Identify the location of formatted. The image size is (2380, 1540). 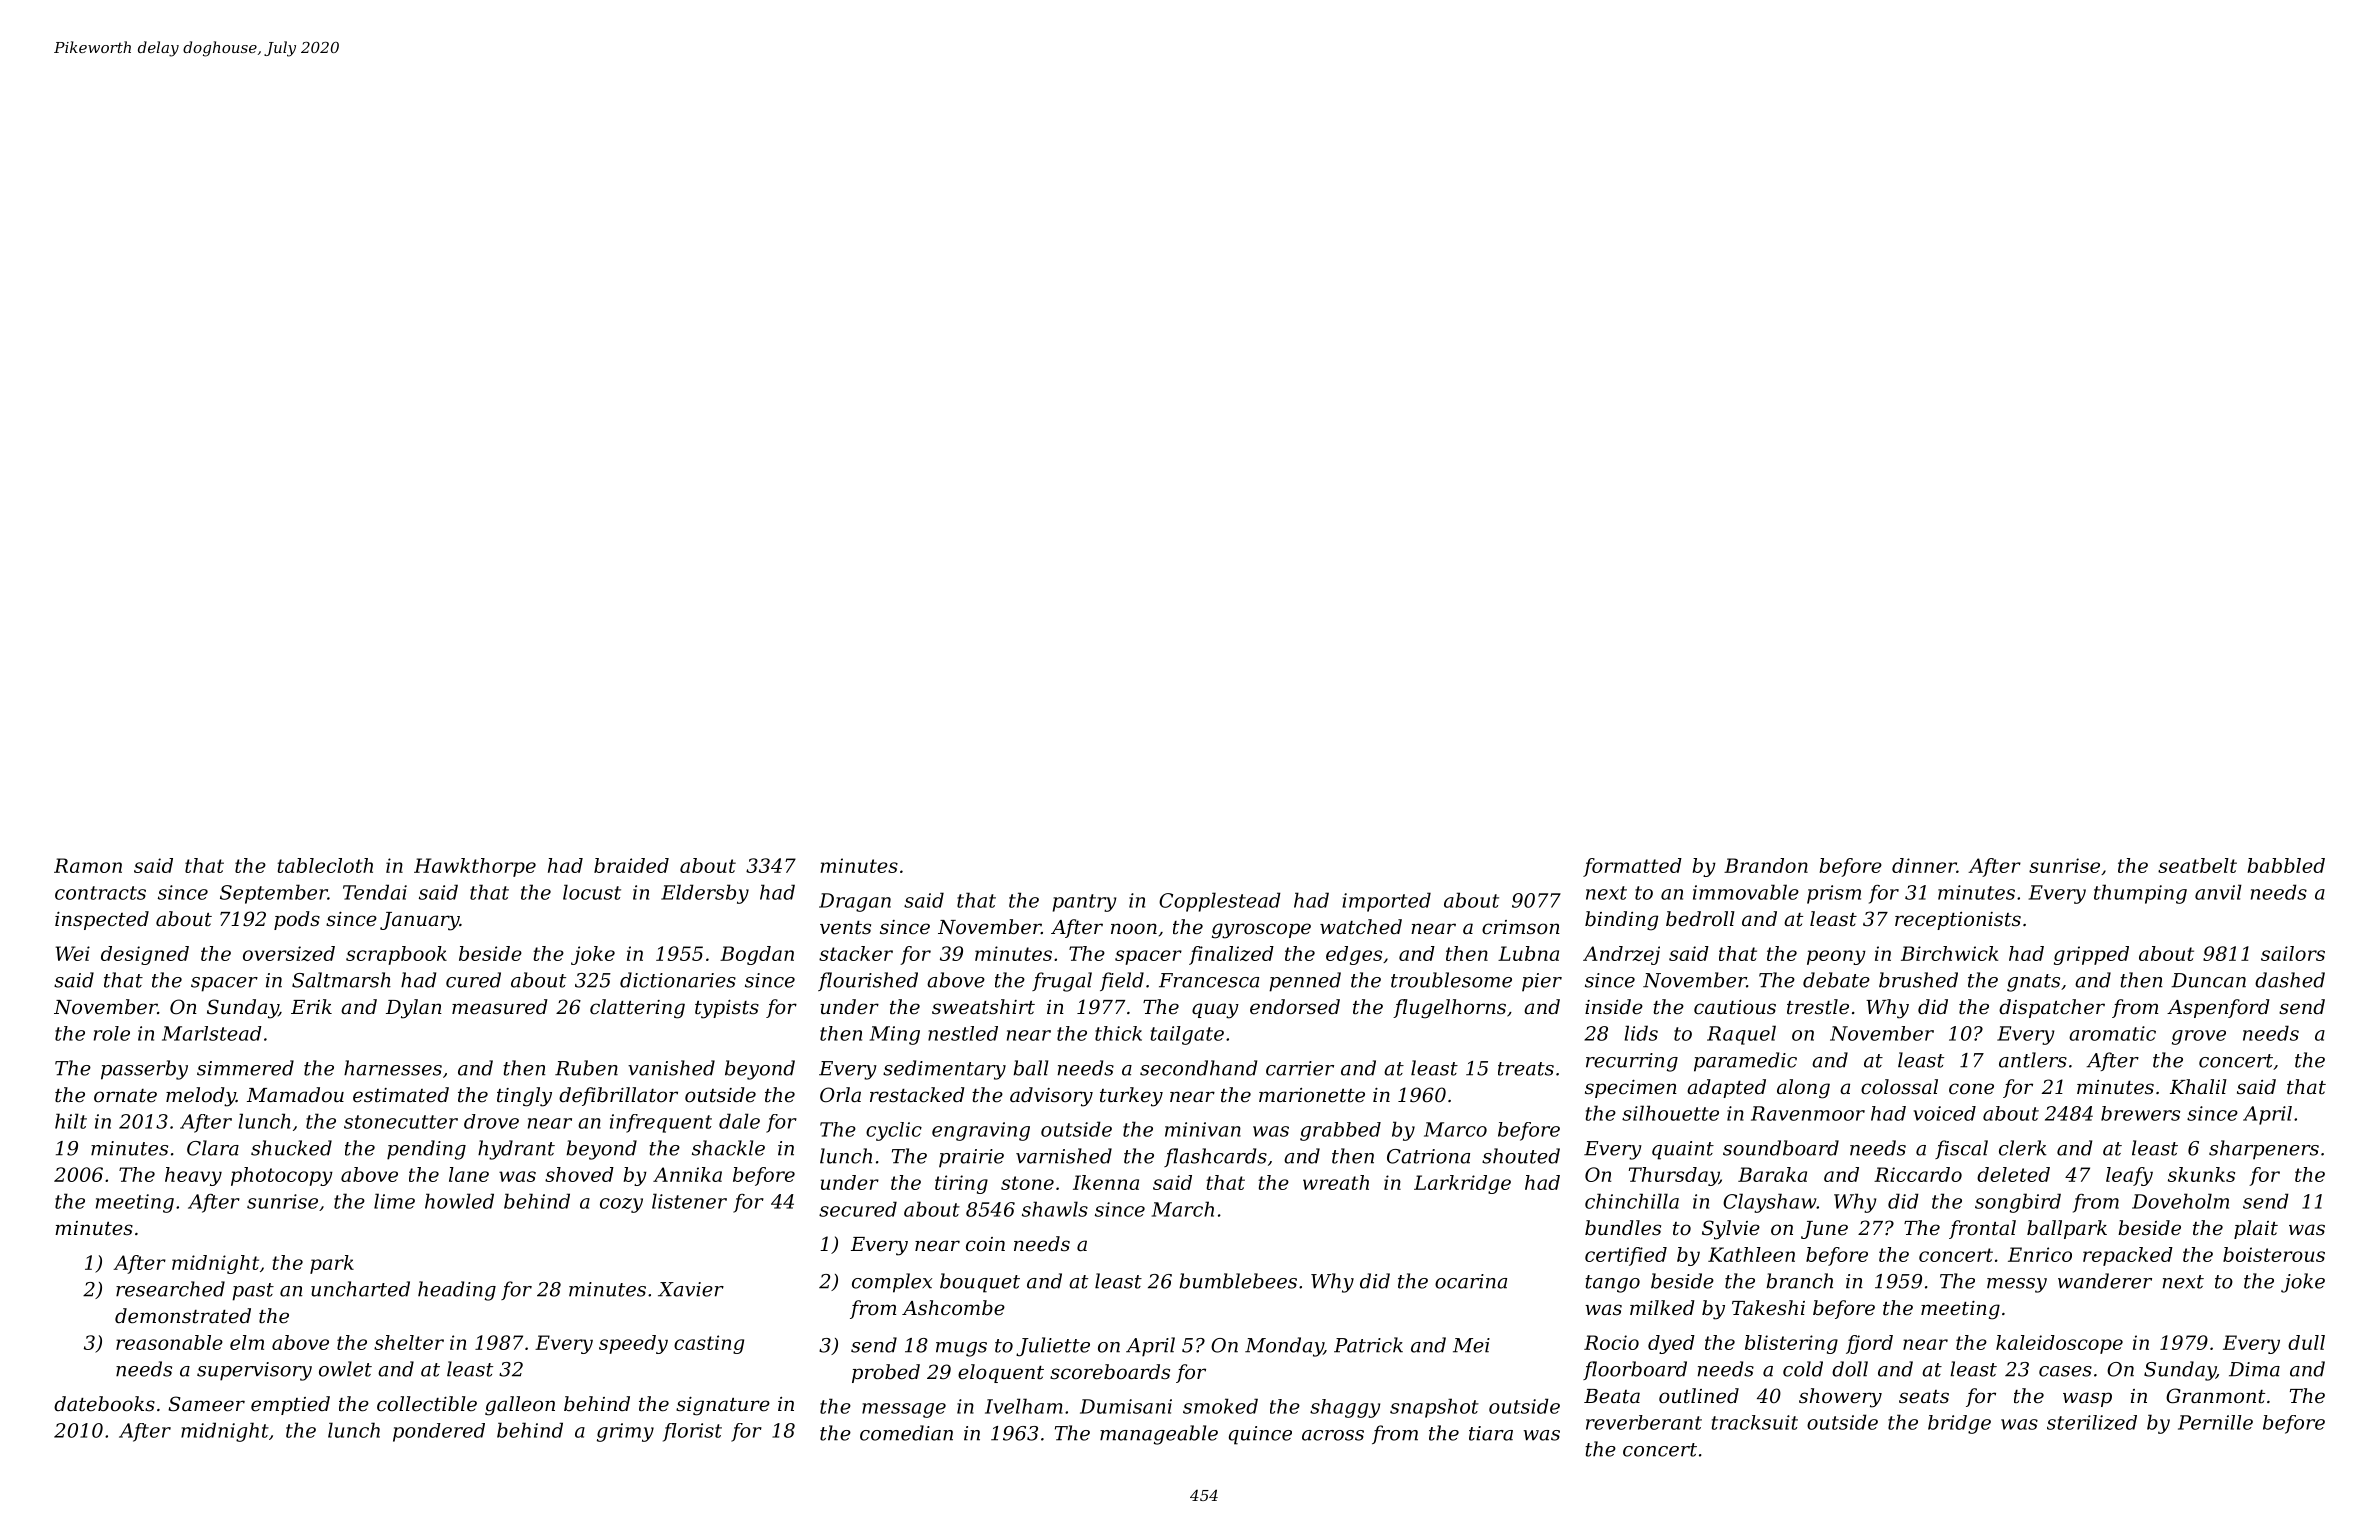
(1632, 867).
